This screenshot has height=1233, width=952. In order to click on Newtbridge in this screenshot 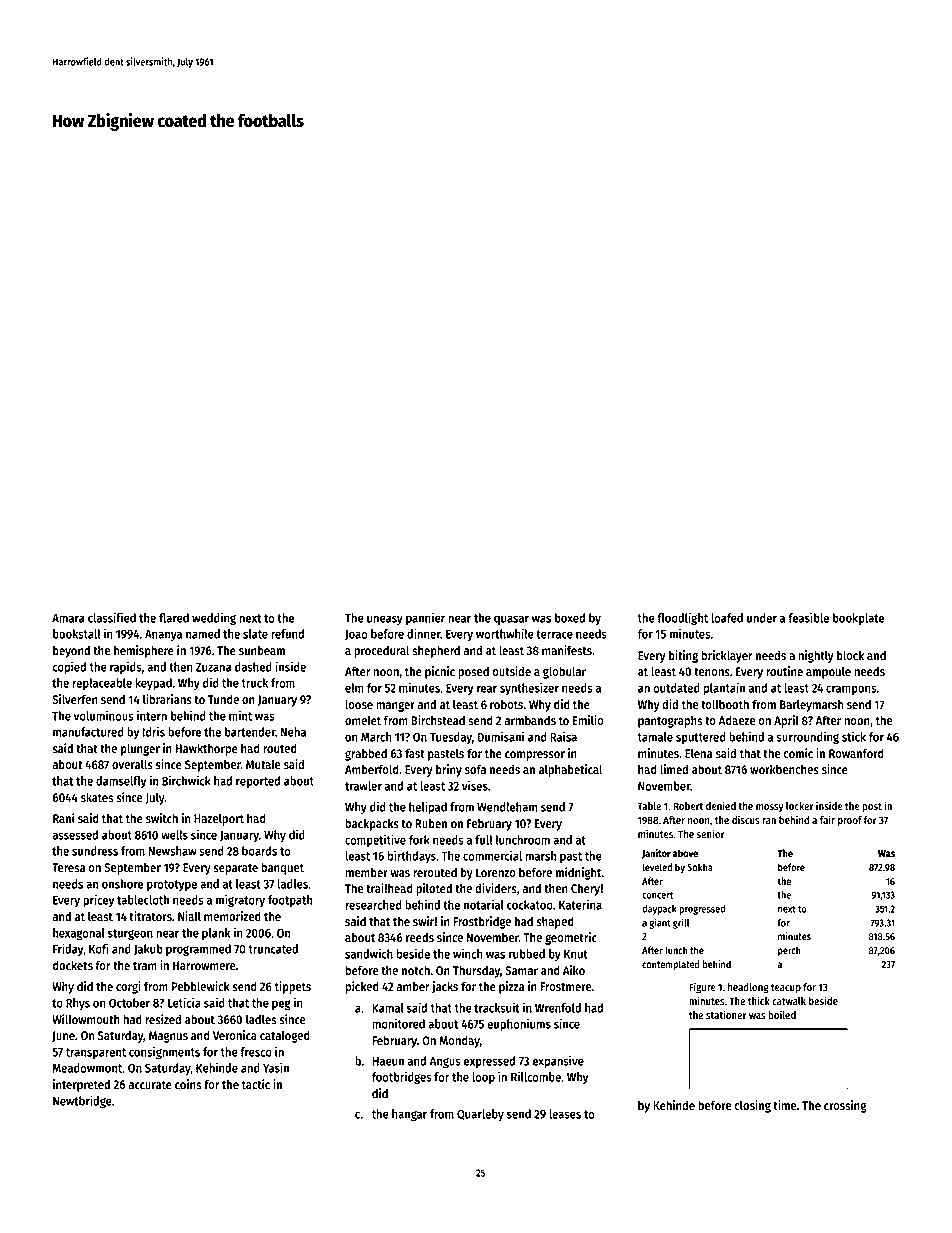, I will do `click(82, 1102)`.
